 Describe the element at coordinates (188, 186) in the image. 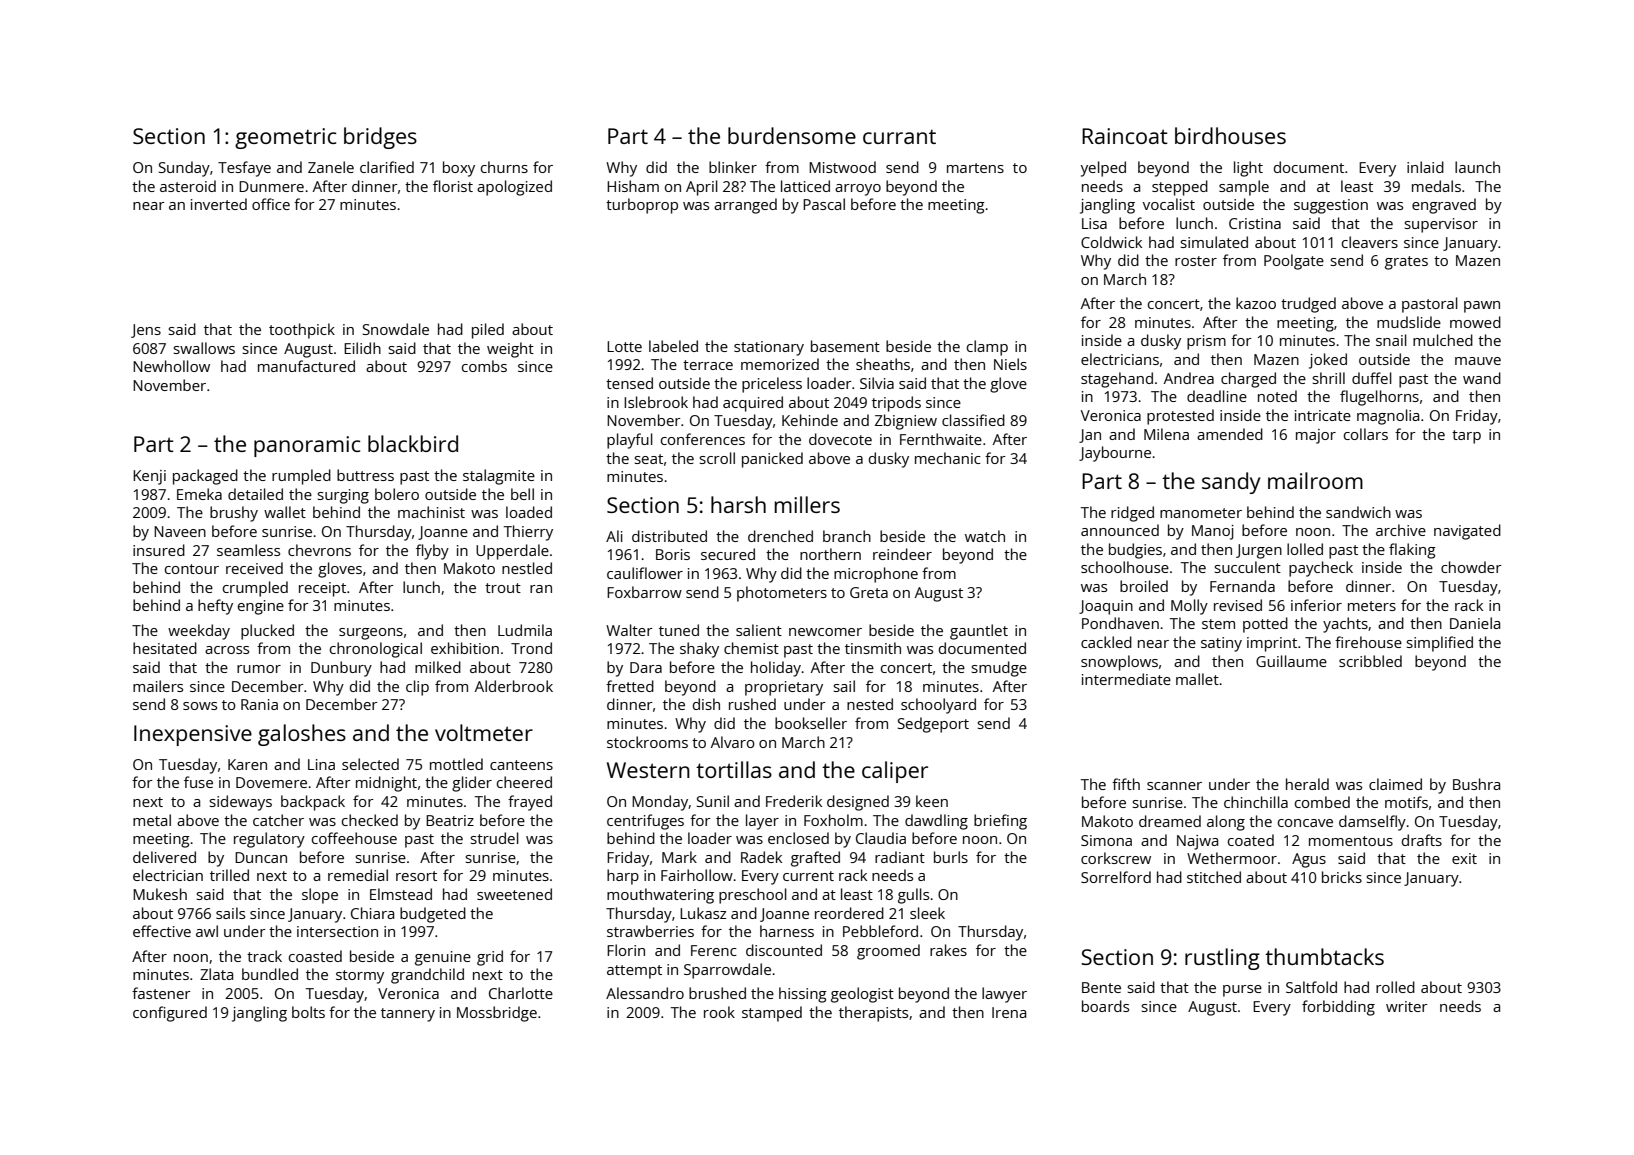

I see `asteroid` at that location.
